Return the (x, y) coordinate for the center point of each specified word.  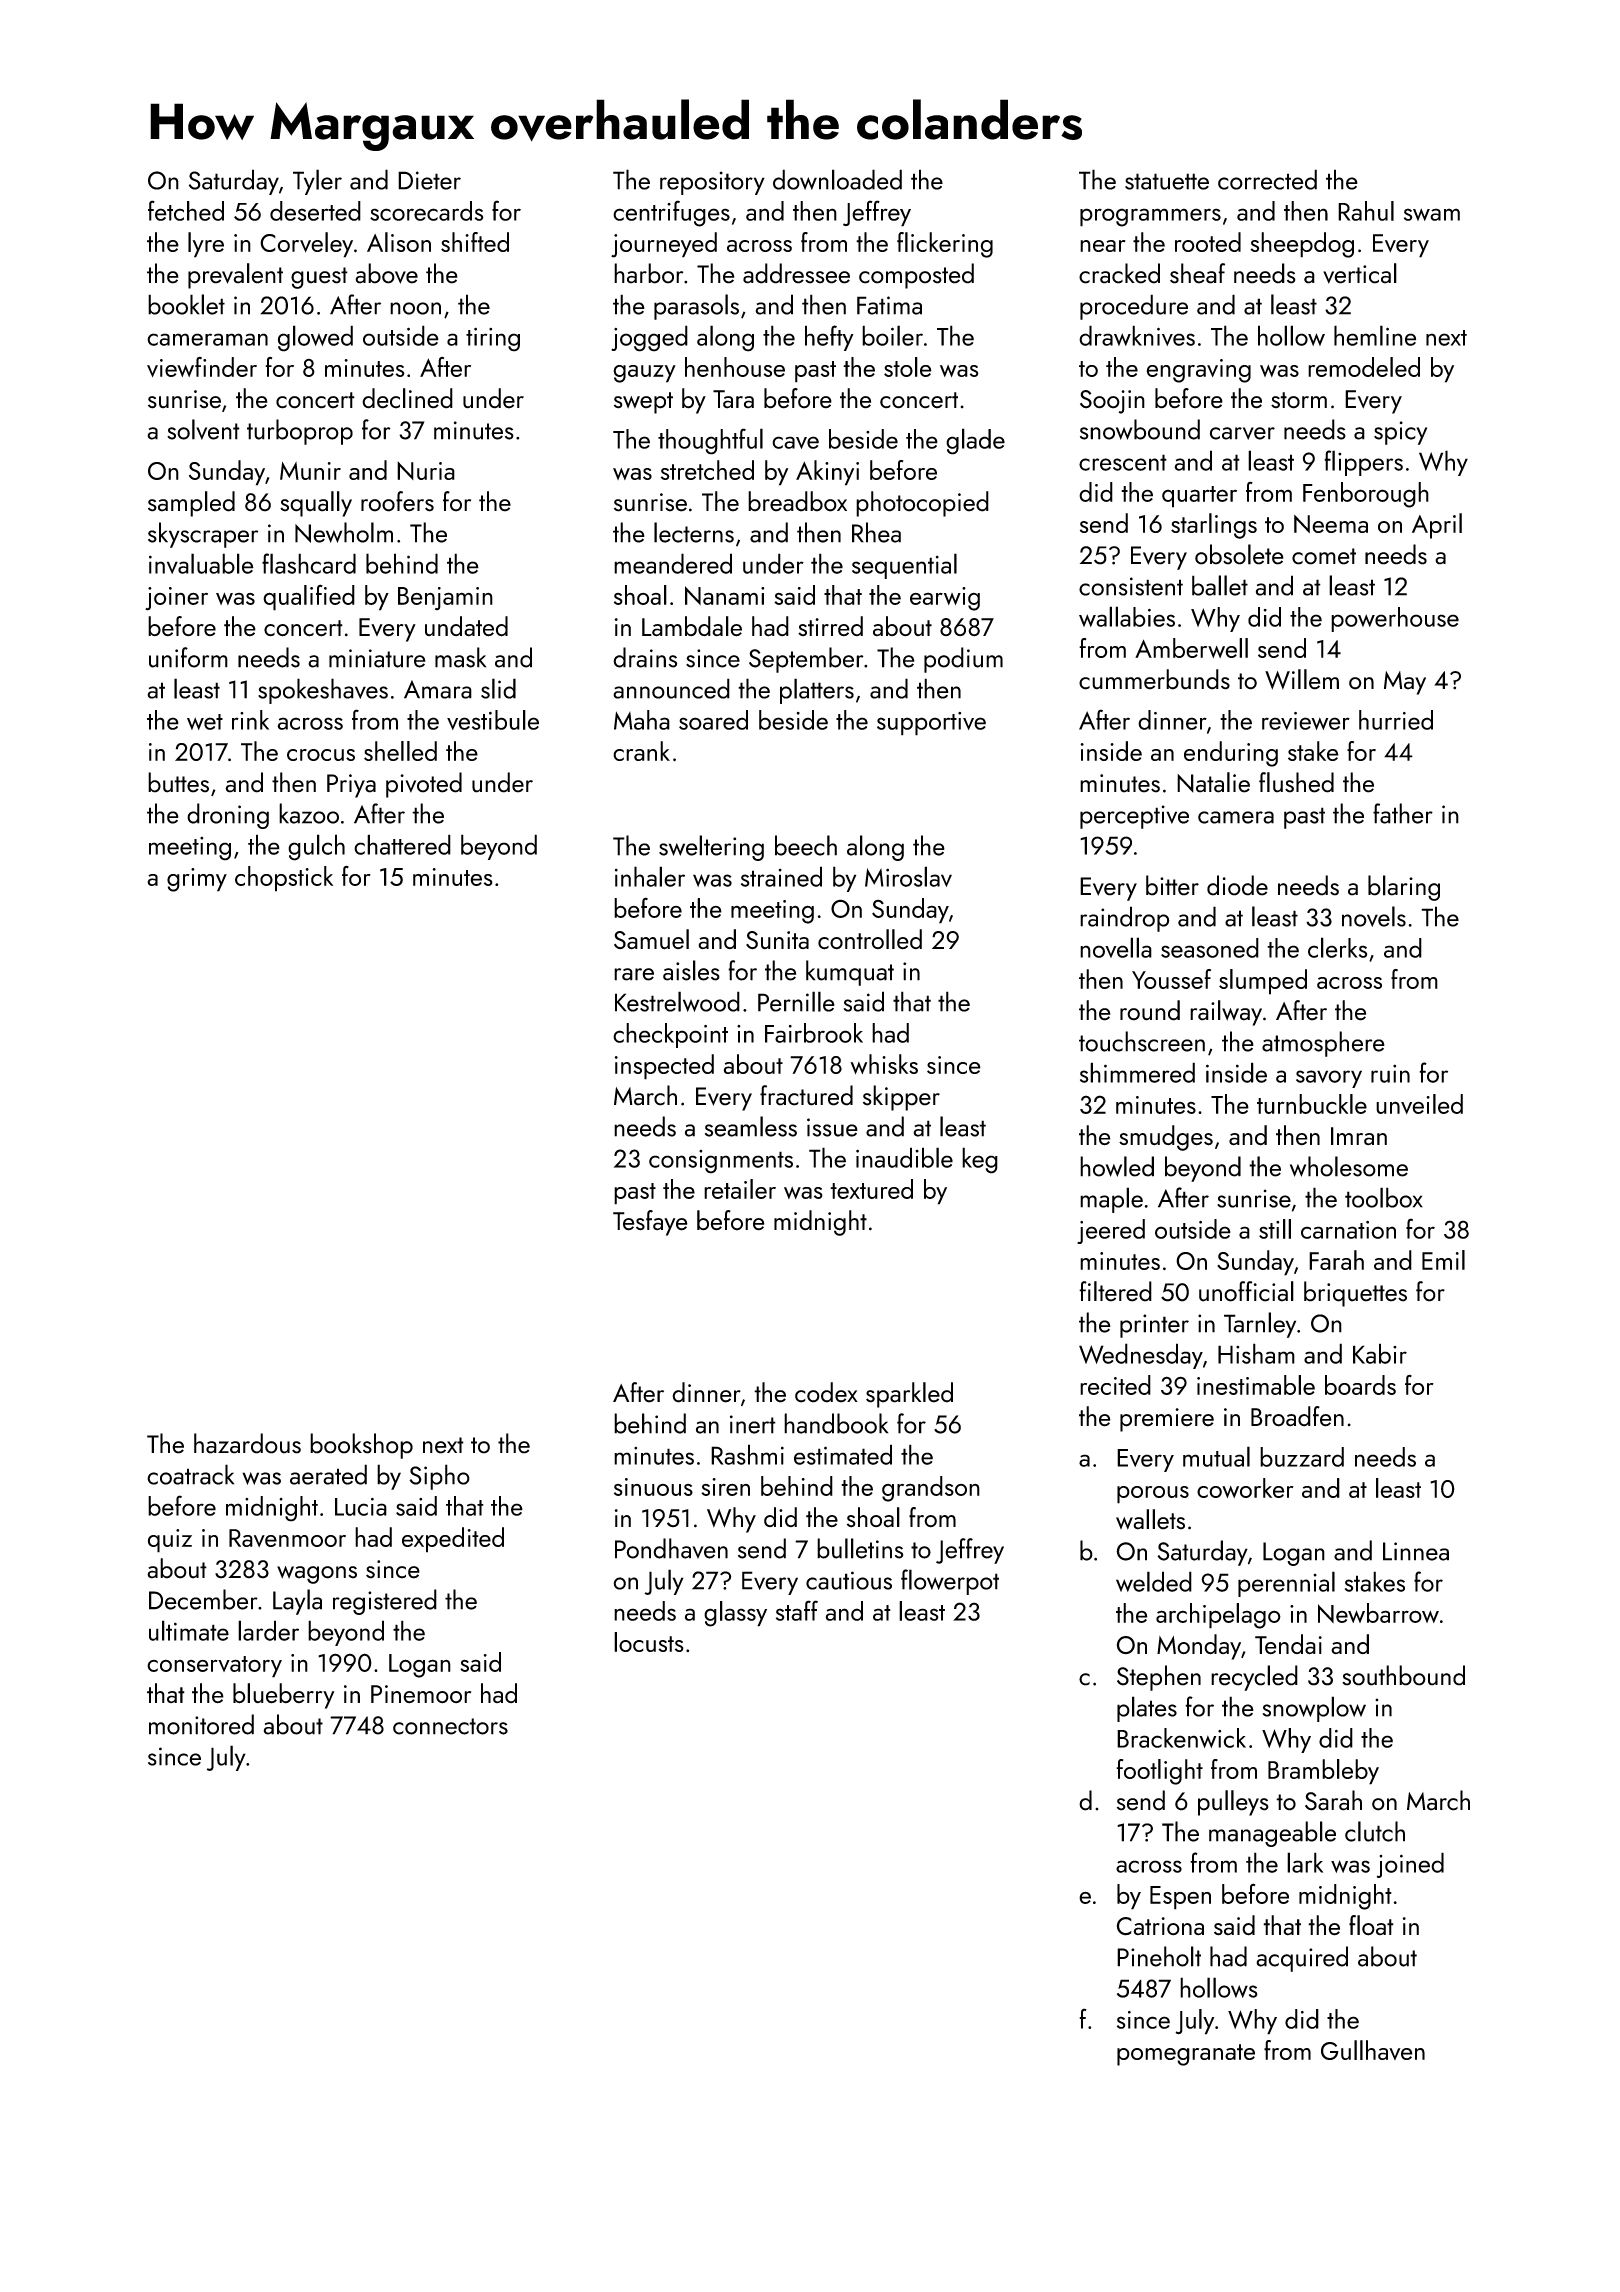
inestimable (1256, 1385)
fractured (806, 1095)
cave (795, 442)
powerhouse (1395, 619)
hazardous (247, 1443)
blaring (1404, 888)
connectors (450, 1726)
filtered (1115, 1291)
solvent (203, 429)
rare (634, 974)
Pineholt (1159, 1956)
